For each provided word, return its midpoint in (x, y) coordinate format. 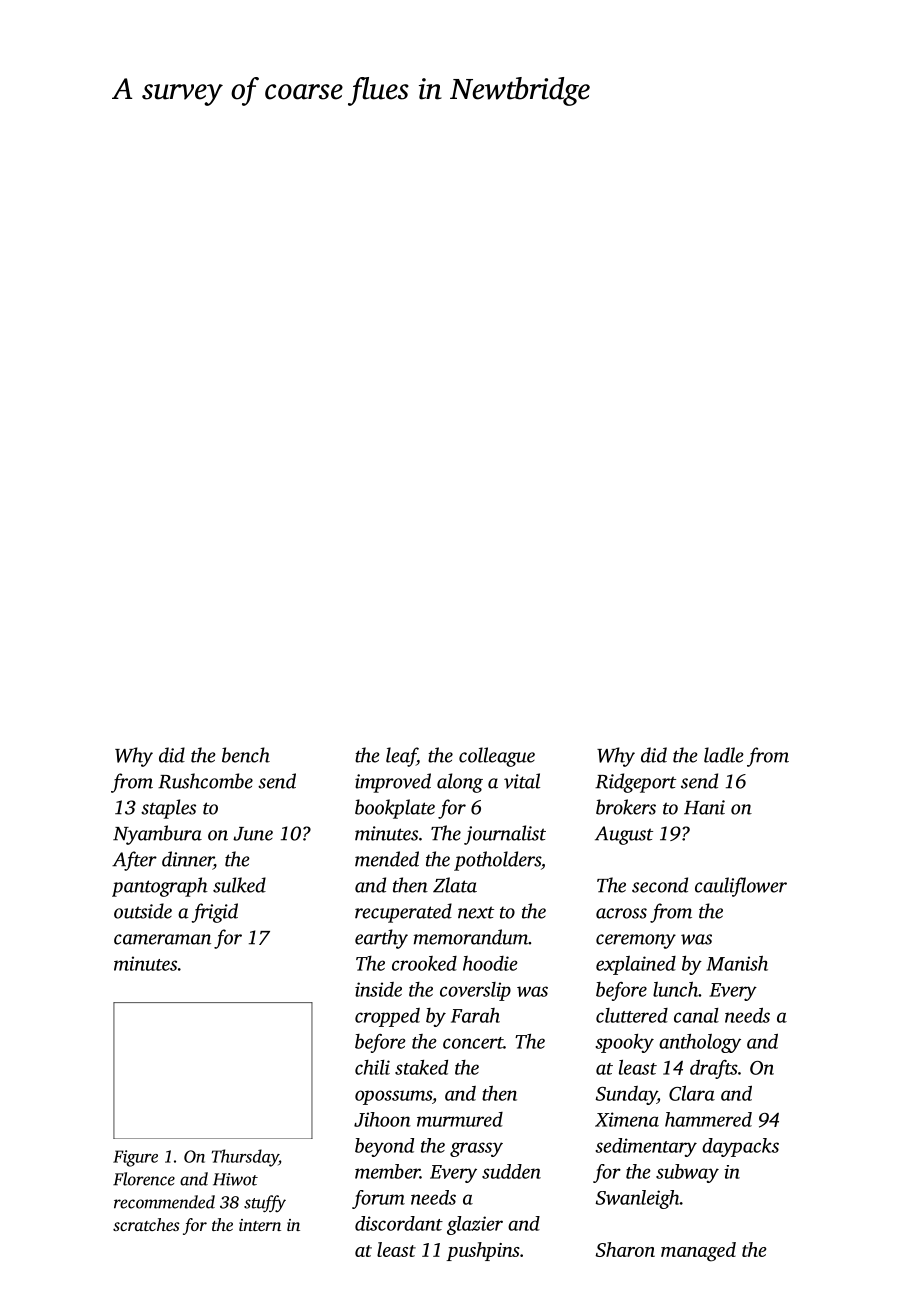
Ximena (627, 1119)
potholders (497, 861)
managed (698, 1252)
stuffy (265, 1203)
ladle (724, 755)
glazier (475, 1225)
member (387, 1171)
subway (687, 1173)
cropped (387, 1017)
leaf (401, 757)
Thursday (245, 1158)
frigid (215, 913)
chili (372, 1067)
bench (246, 755)
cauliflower (741, 887)
